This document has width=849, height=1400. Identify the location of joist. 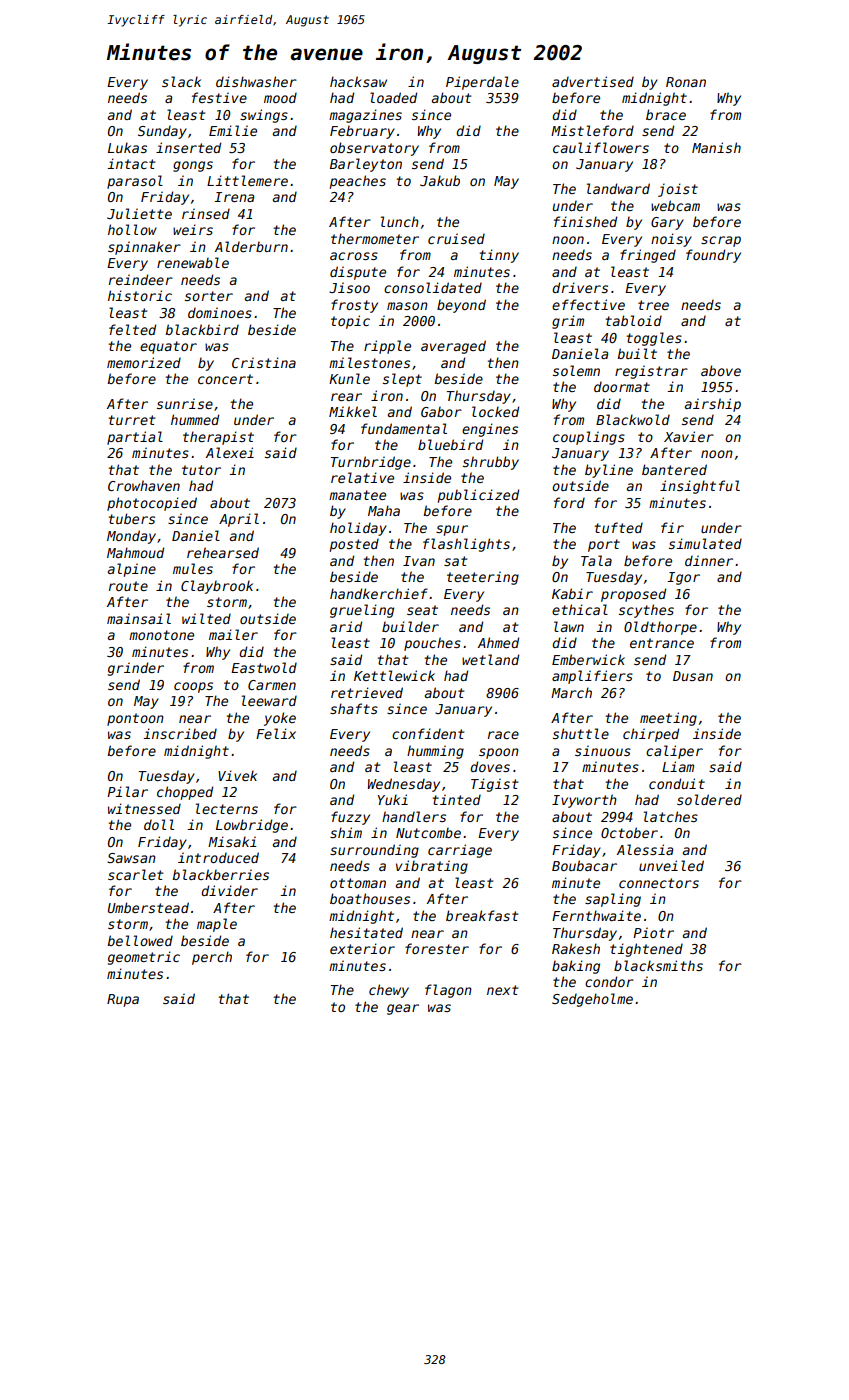
(678, 190).
